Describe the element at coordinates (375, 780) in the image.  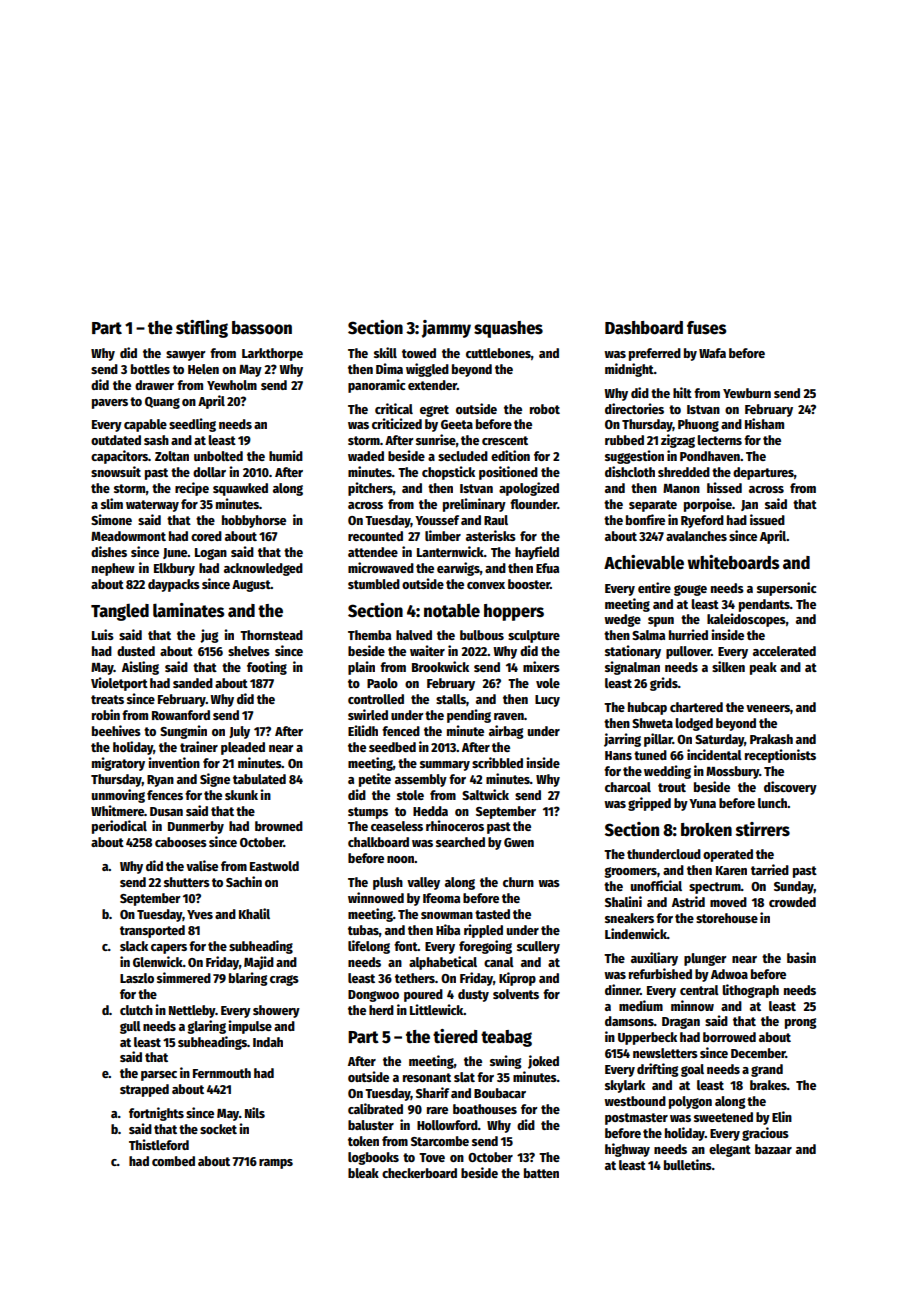
I see `petite` at that location.
